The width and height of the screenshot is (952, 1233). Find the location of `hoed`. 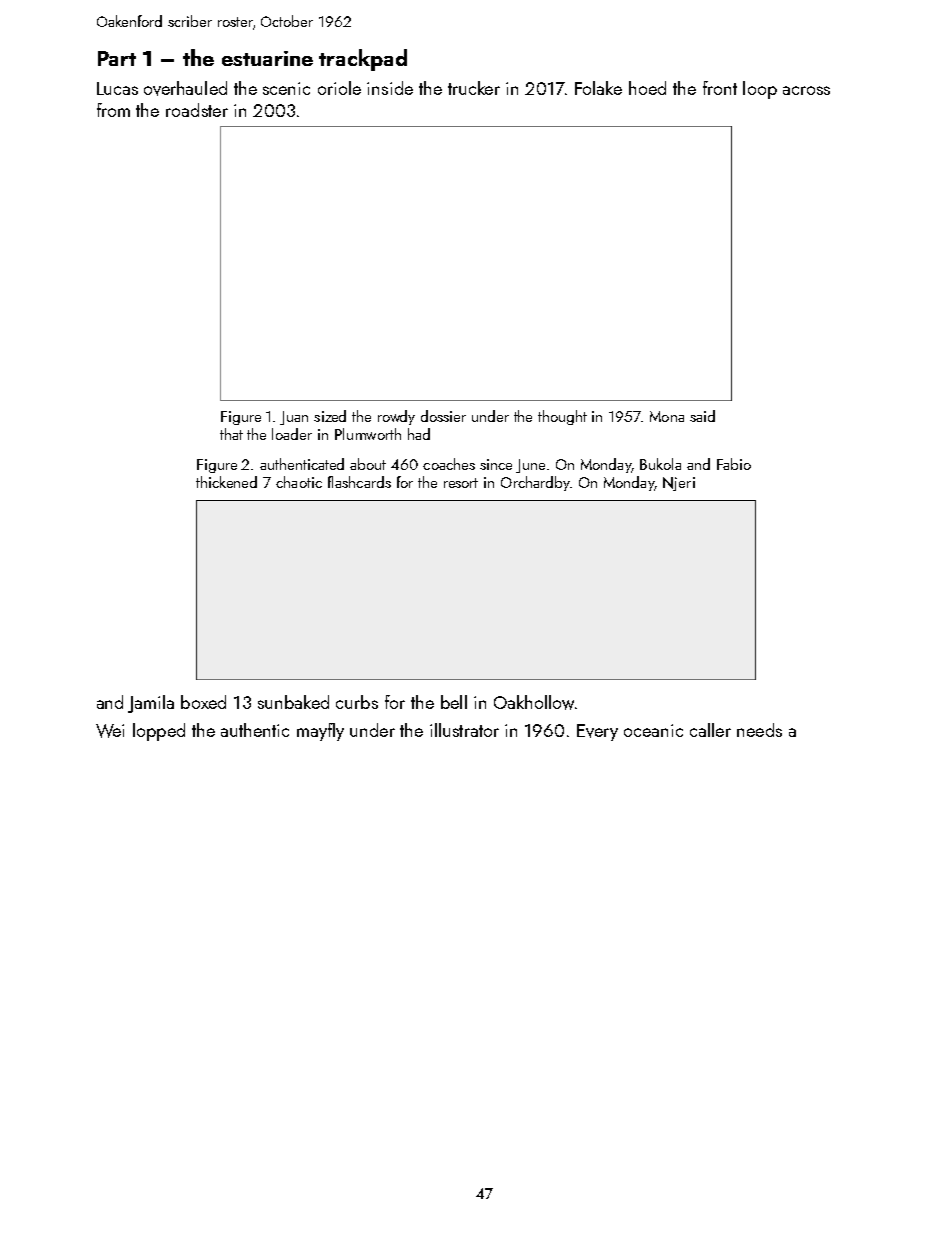

hoed is located at coordinates (647, 88).
